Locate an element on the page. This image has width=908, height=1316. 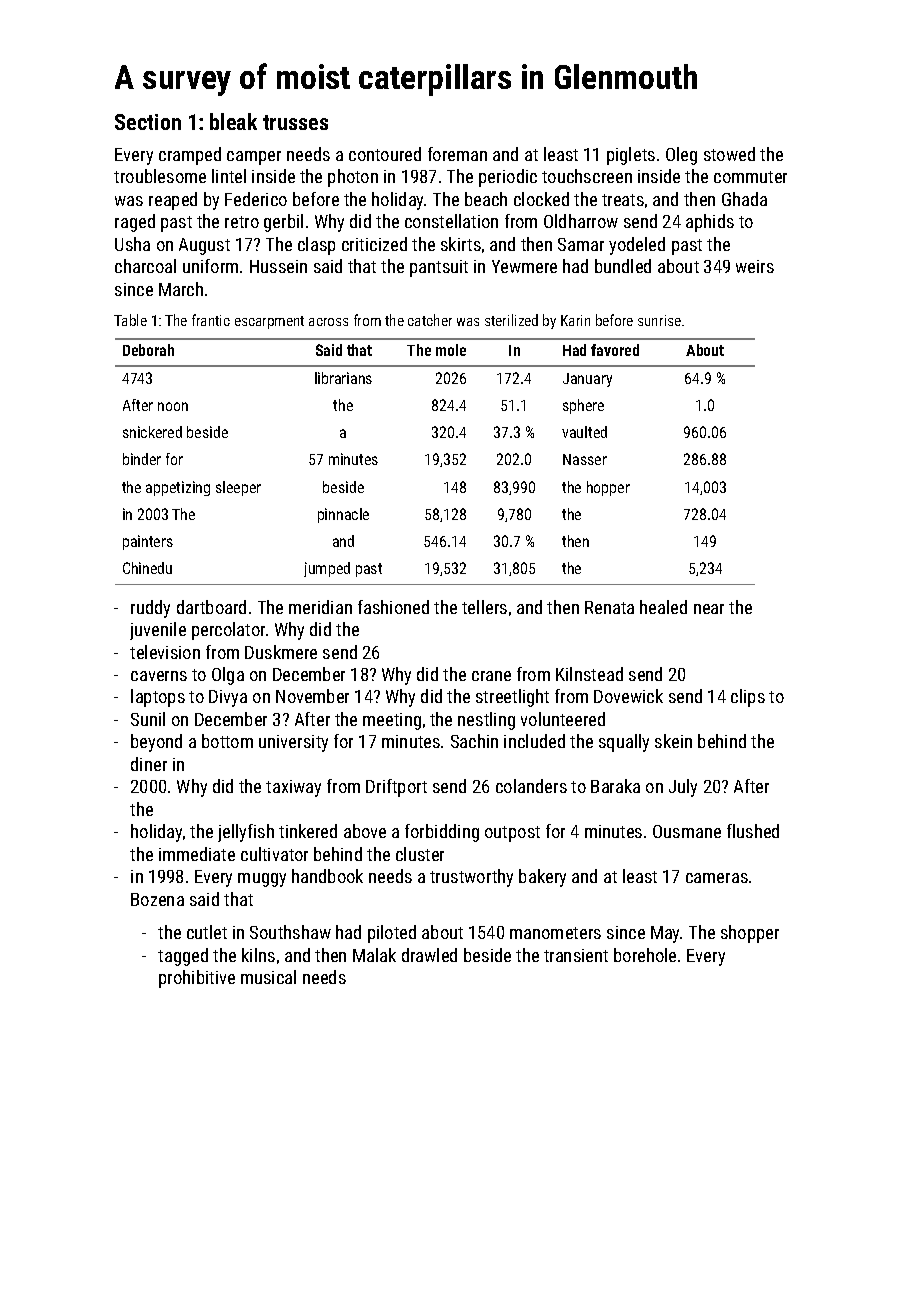
Sachin is located at coordinates (474, 741).
